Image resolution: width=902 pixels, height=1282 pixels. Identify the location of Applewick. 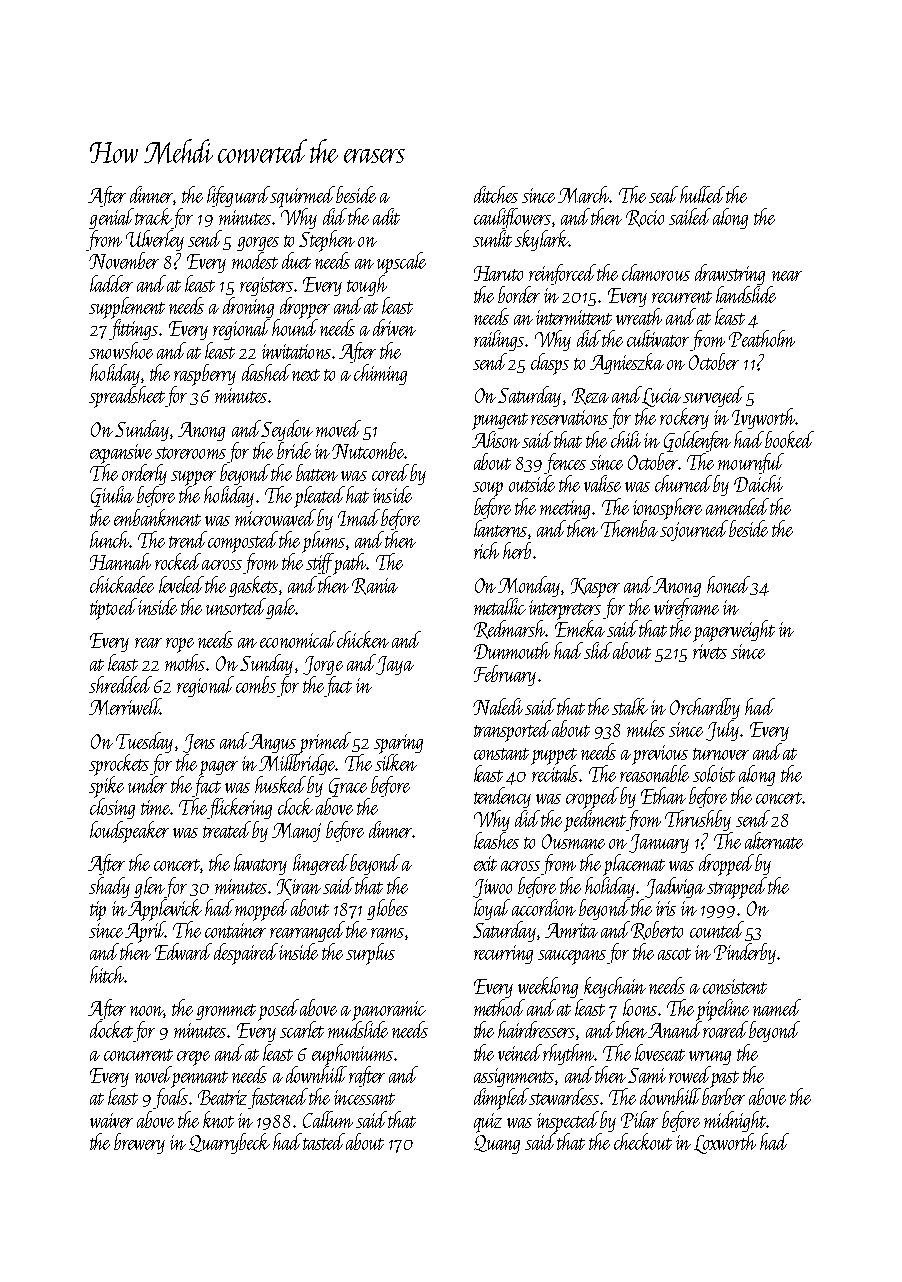
(165, 910).
